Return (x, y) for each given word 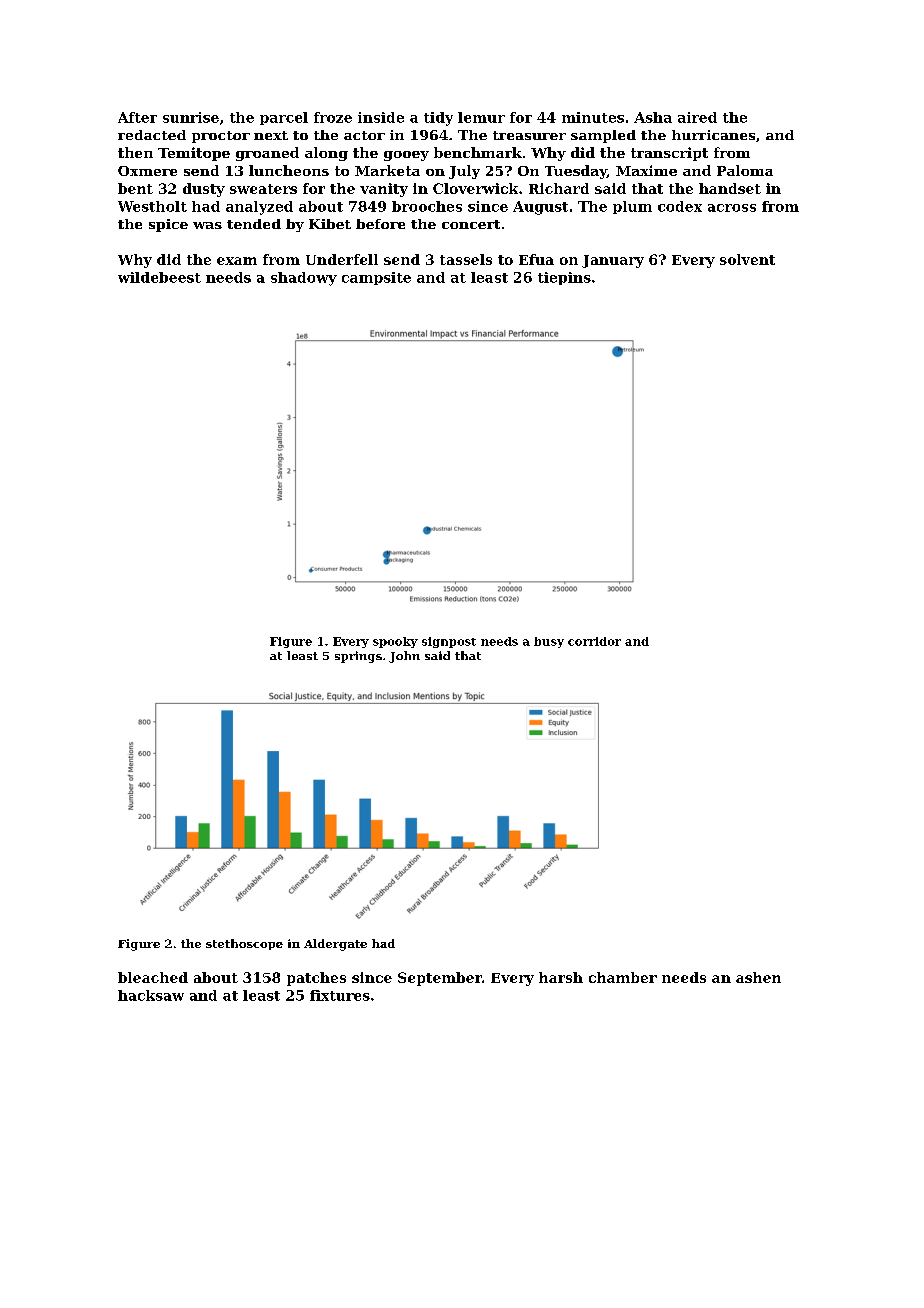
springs (358, 657)
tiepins (564, 278)
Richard (559, 188)
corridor (594, 641)
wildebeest (159, 277)
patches (316, 979)
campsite (376, 278)
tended (254, 224)
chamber (623, 977)
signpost (449, 642)
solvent (747, 259)
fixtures (340, 995)
